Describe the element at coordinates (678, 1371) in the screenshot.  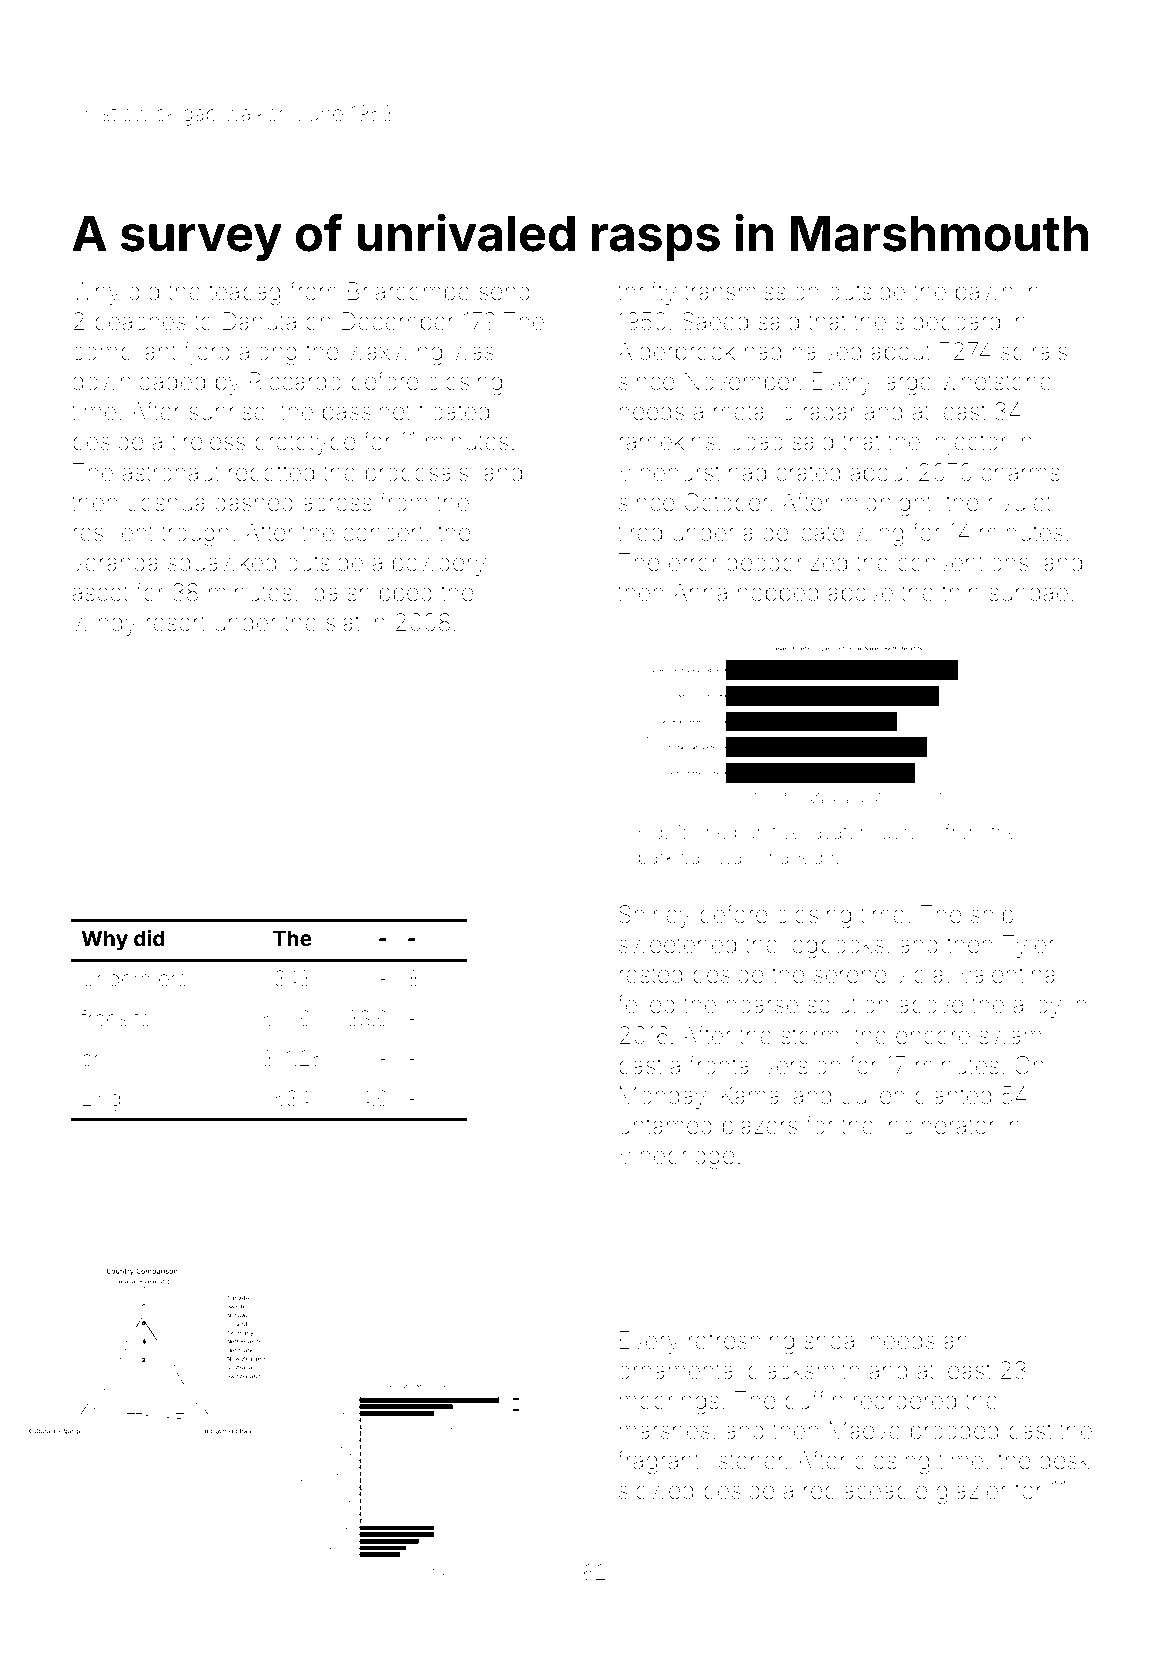
I see `ornamental` at that location.
